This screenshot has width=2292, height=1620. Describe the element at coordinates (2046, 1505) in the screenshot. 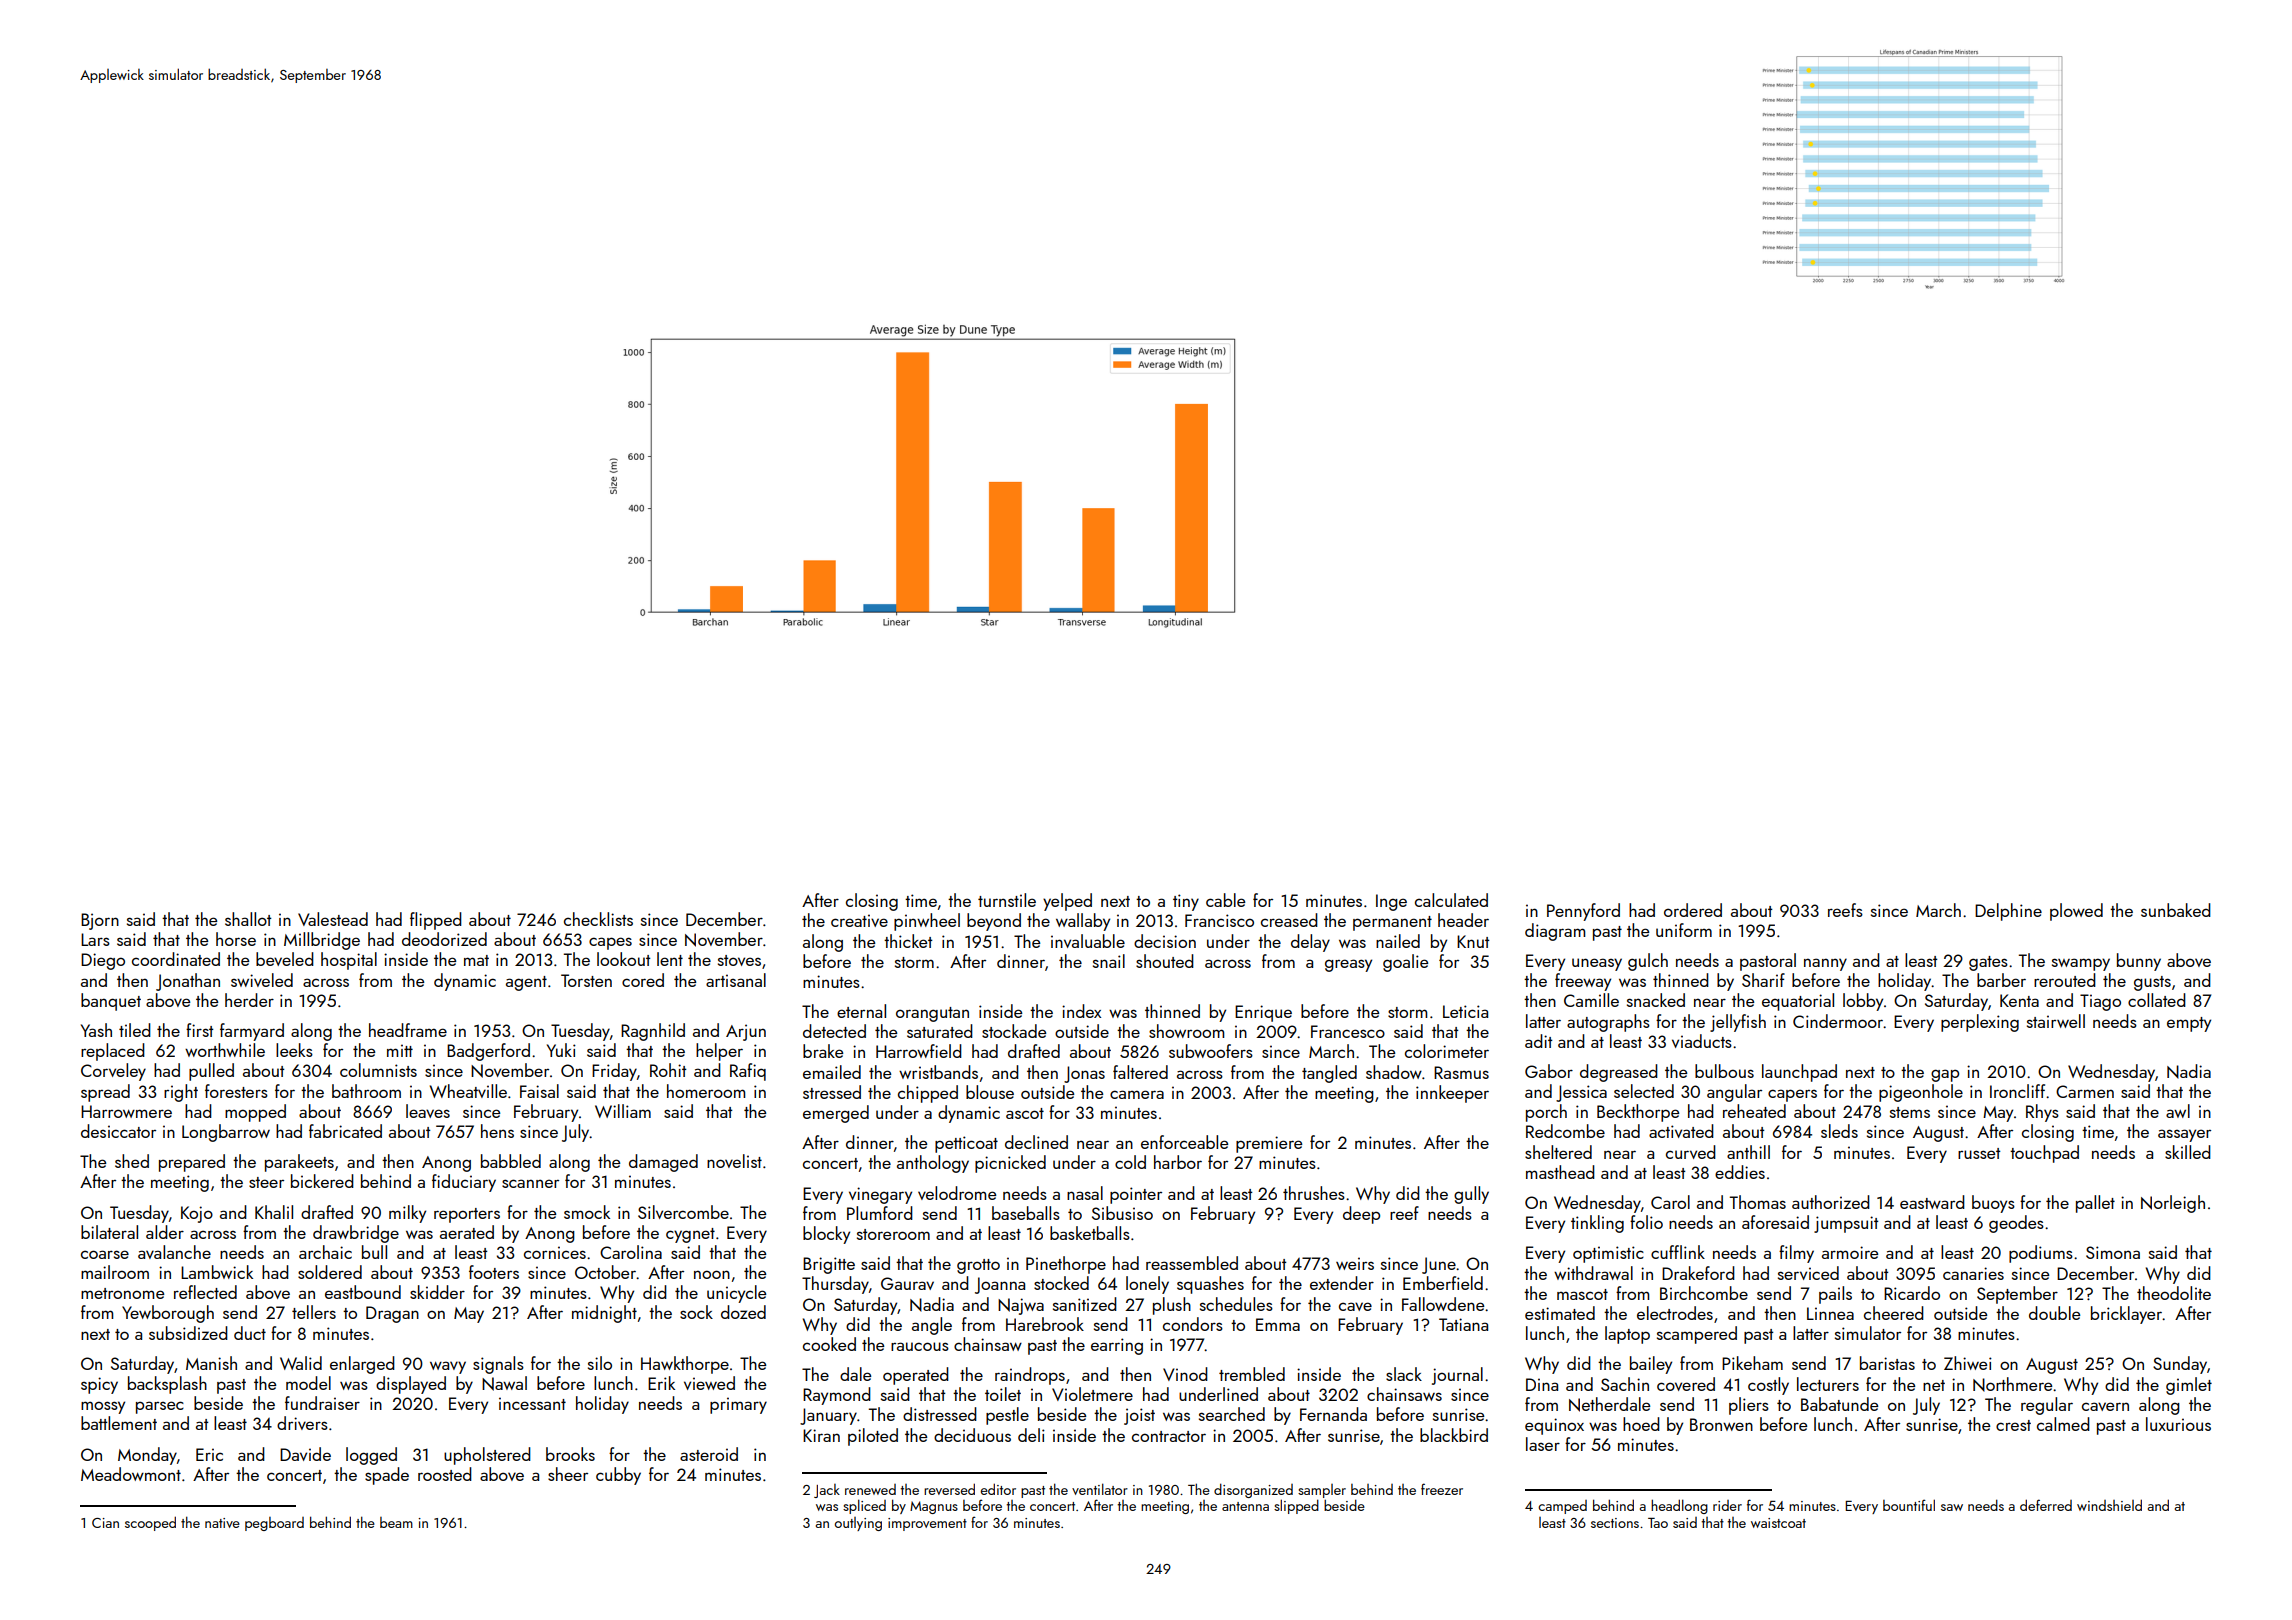

I see `deferred` at that location.
